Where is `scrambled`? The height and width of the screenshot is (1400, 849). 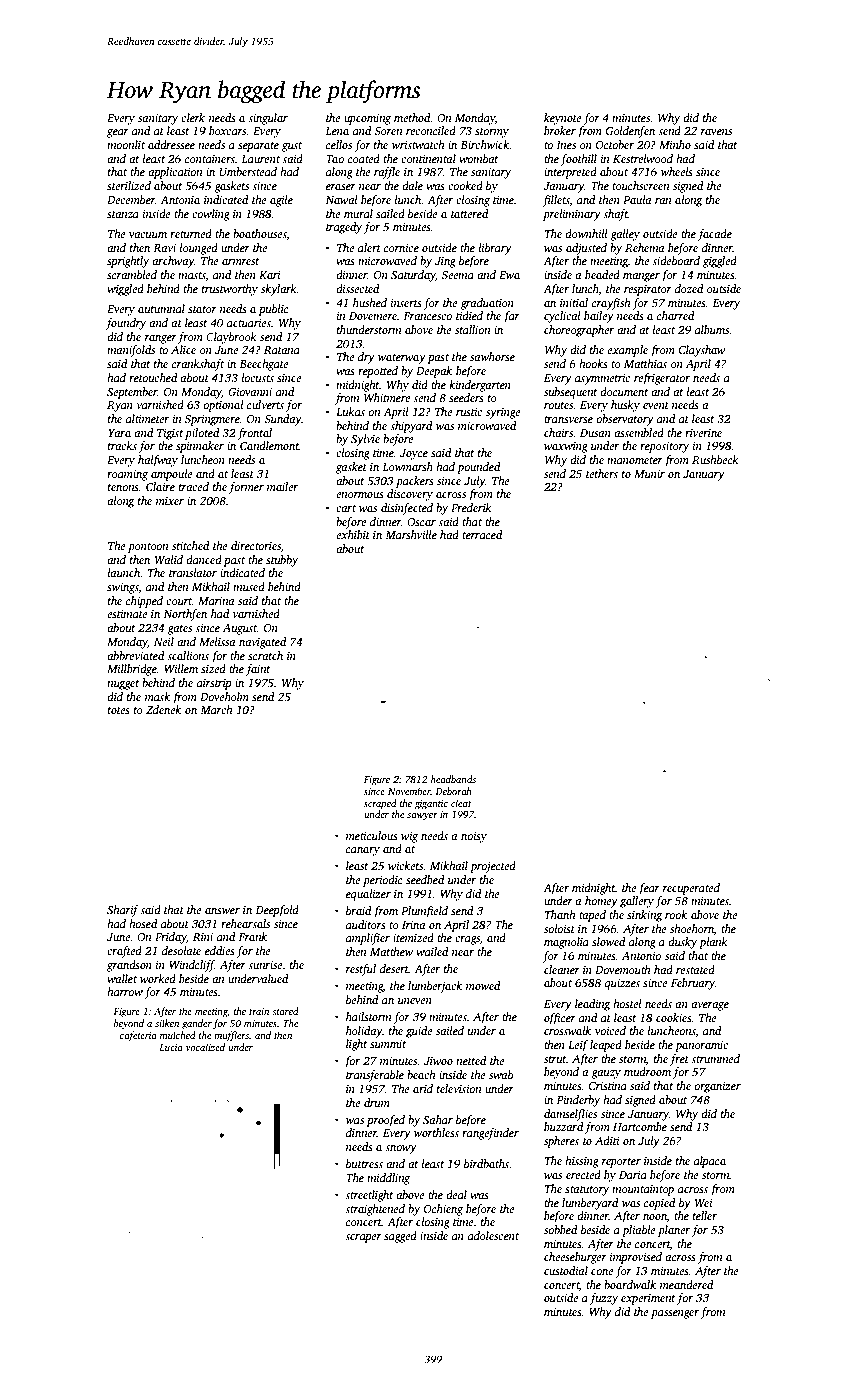 scrambled is located at coordinates (132, 274).
